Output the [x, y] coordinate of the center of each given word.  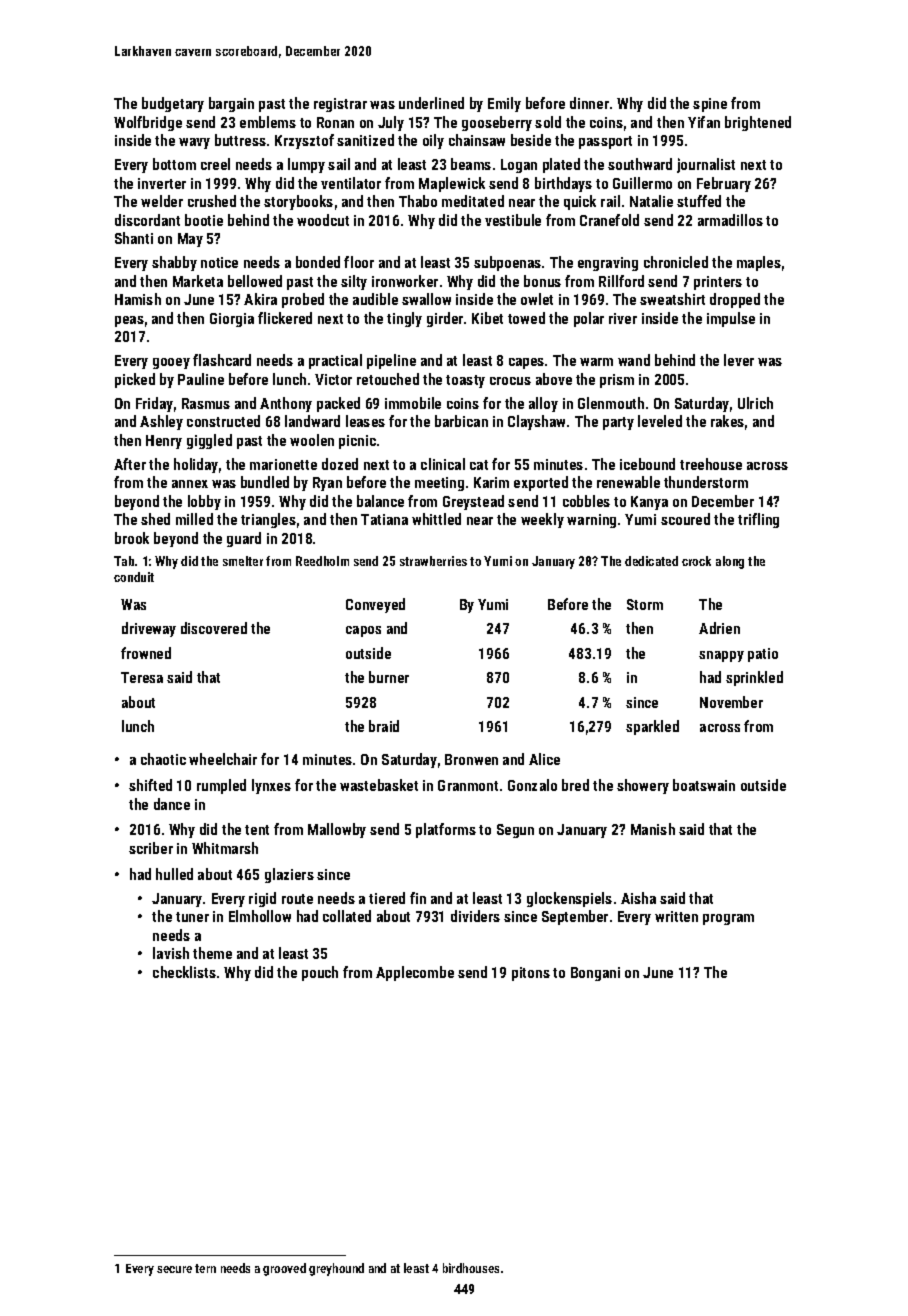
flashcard [222, 360]
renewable [628, 482]
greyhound [336, 1269]
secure [174, 1269]
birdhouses [471, 1268]
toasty [465, 381]
